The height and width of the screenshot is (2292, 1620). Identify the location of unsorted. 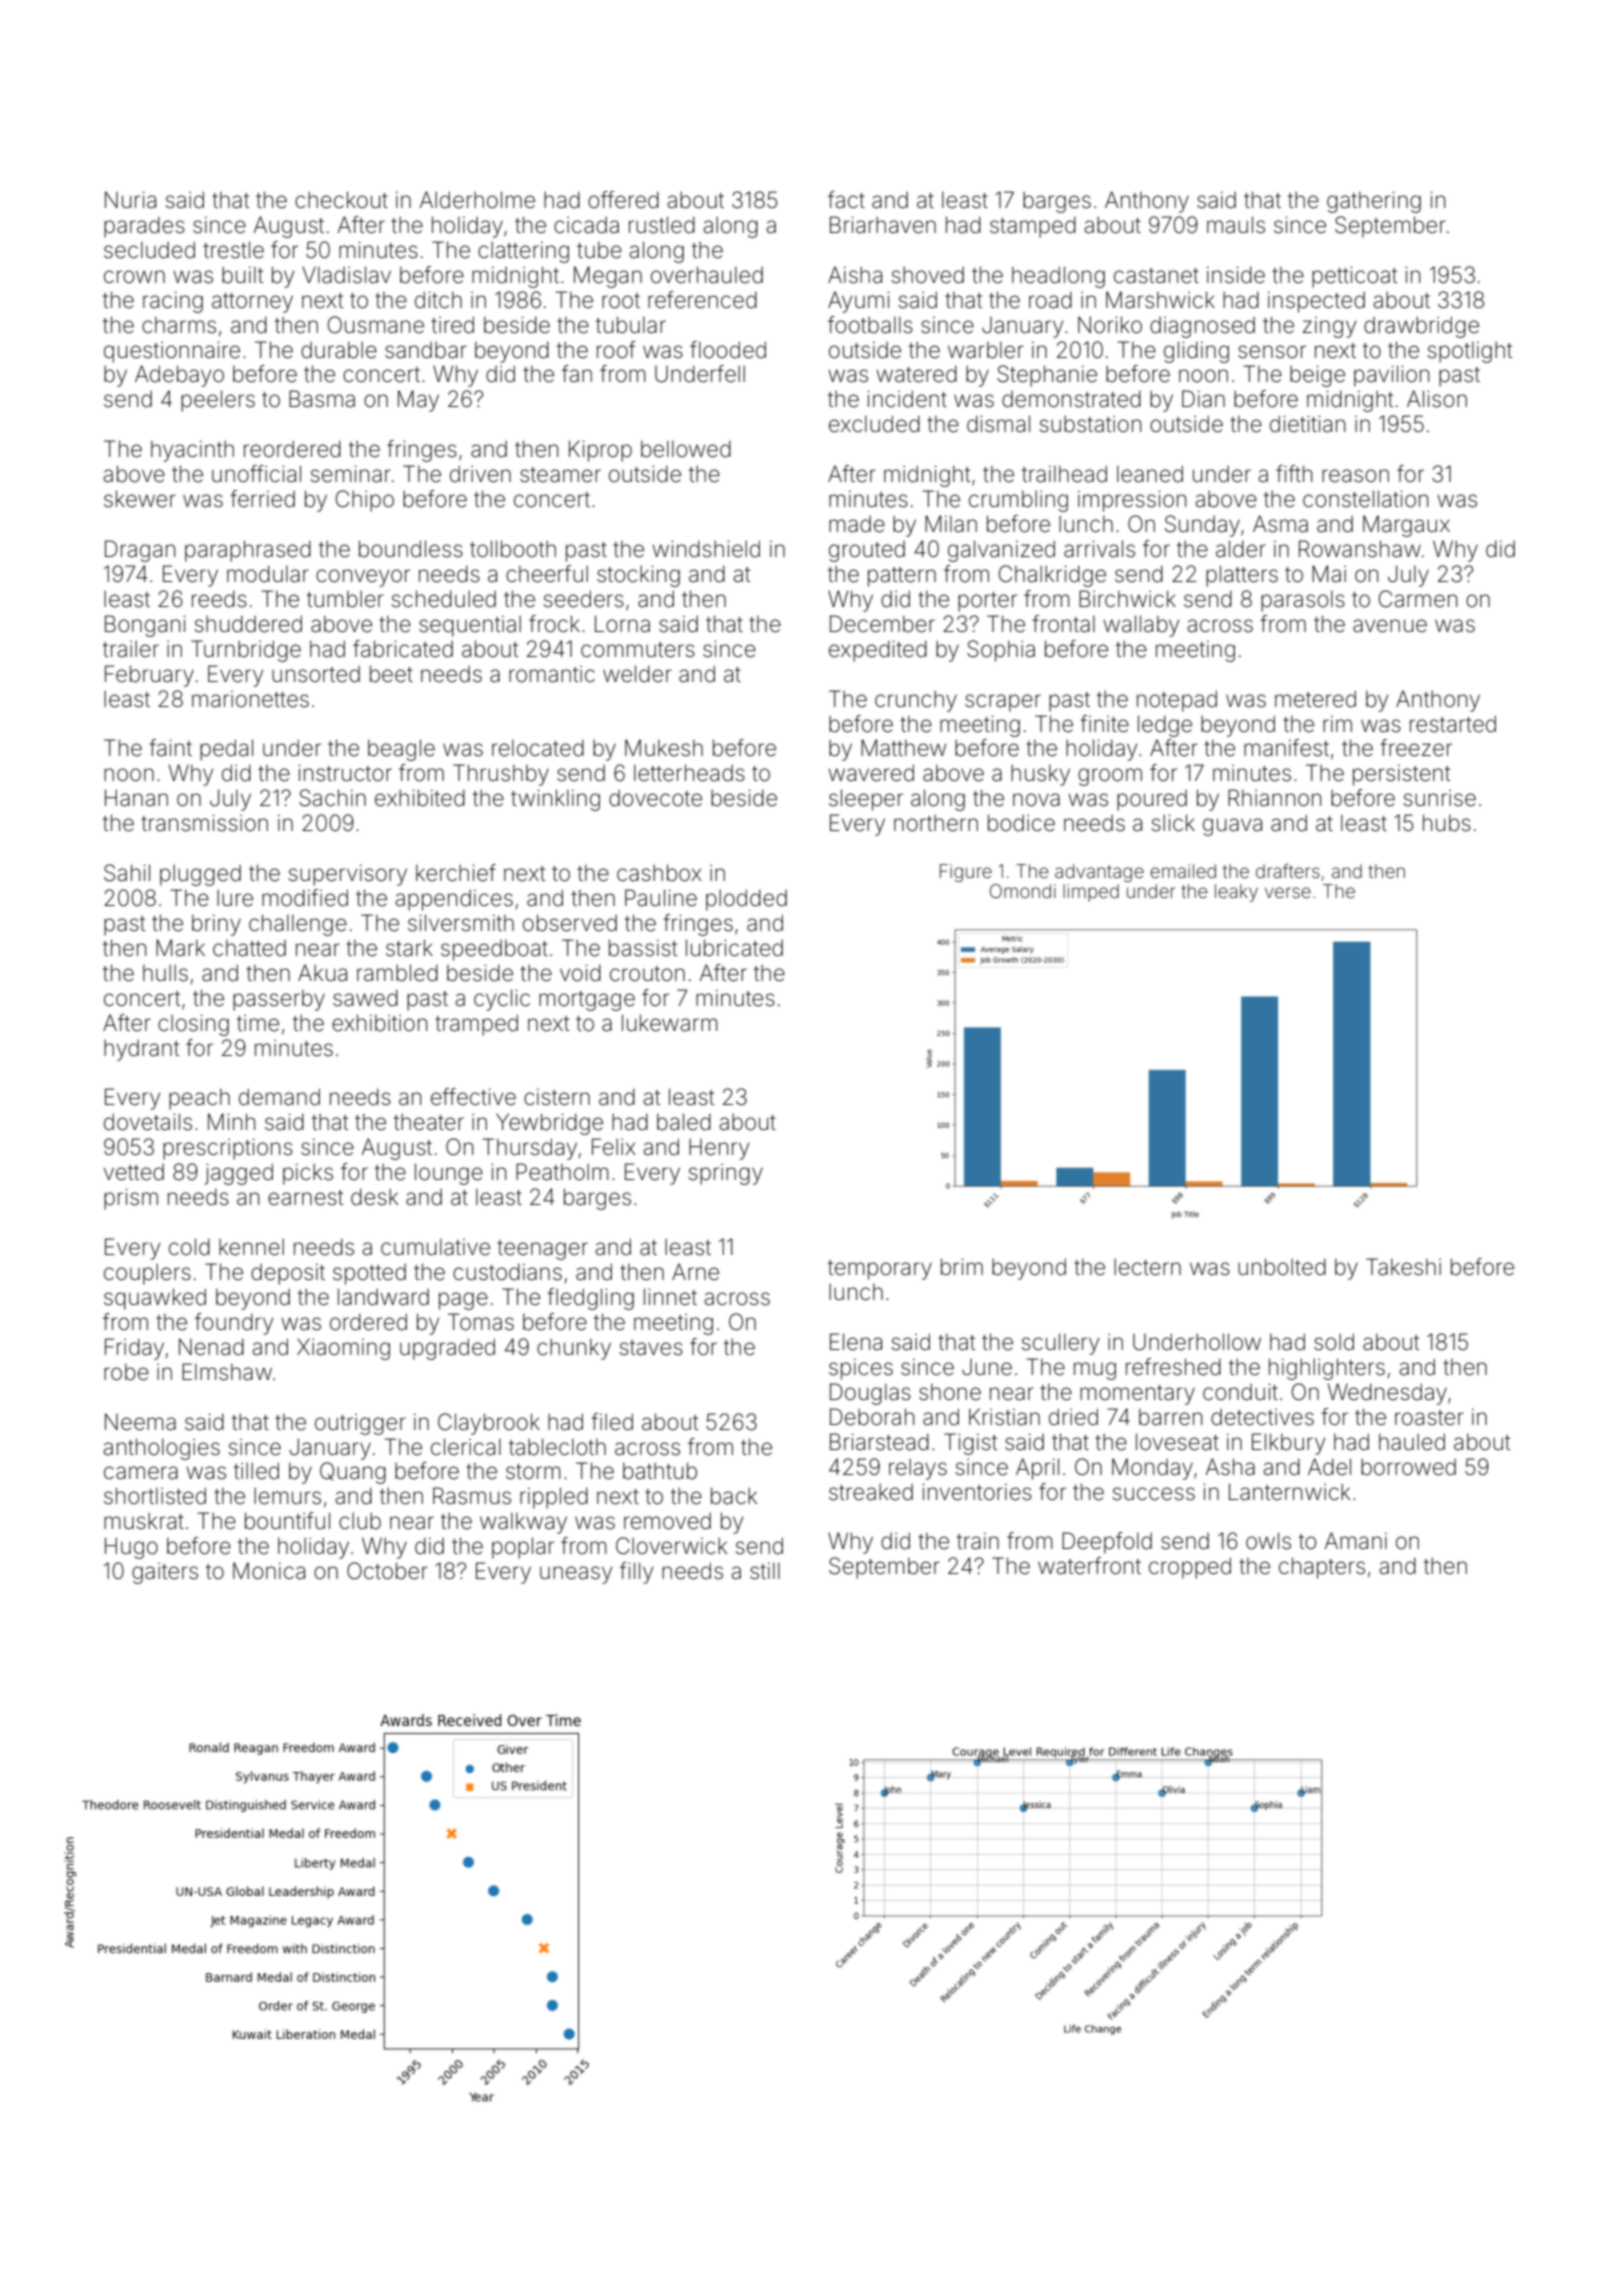
(316, 674).
